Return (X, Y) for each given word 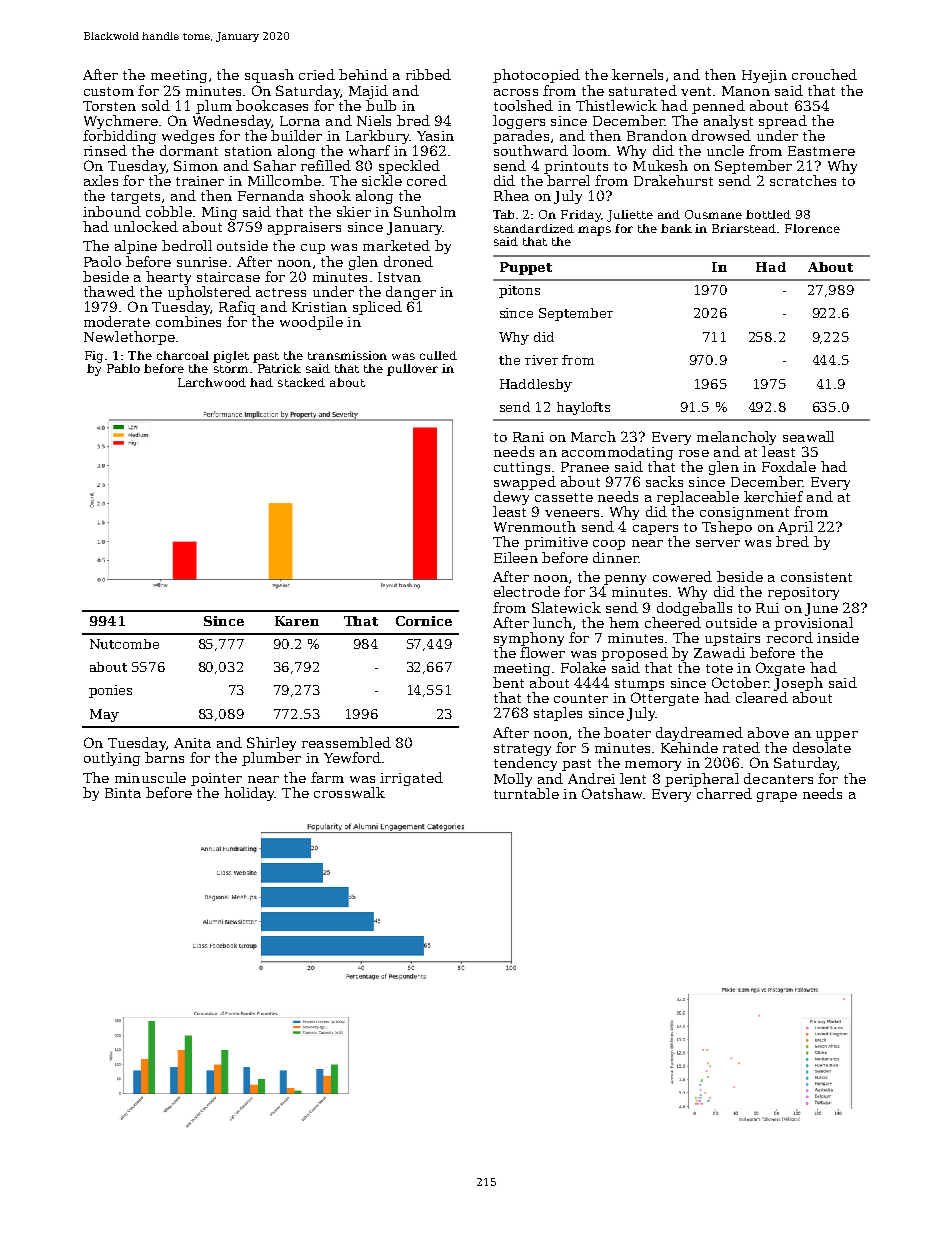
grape (777, 797)
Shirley (271, 744)
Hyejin (764, 76)
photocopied (536, 76)
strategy (522, 750)
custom (109, 91)
